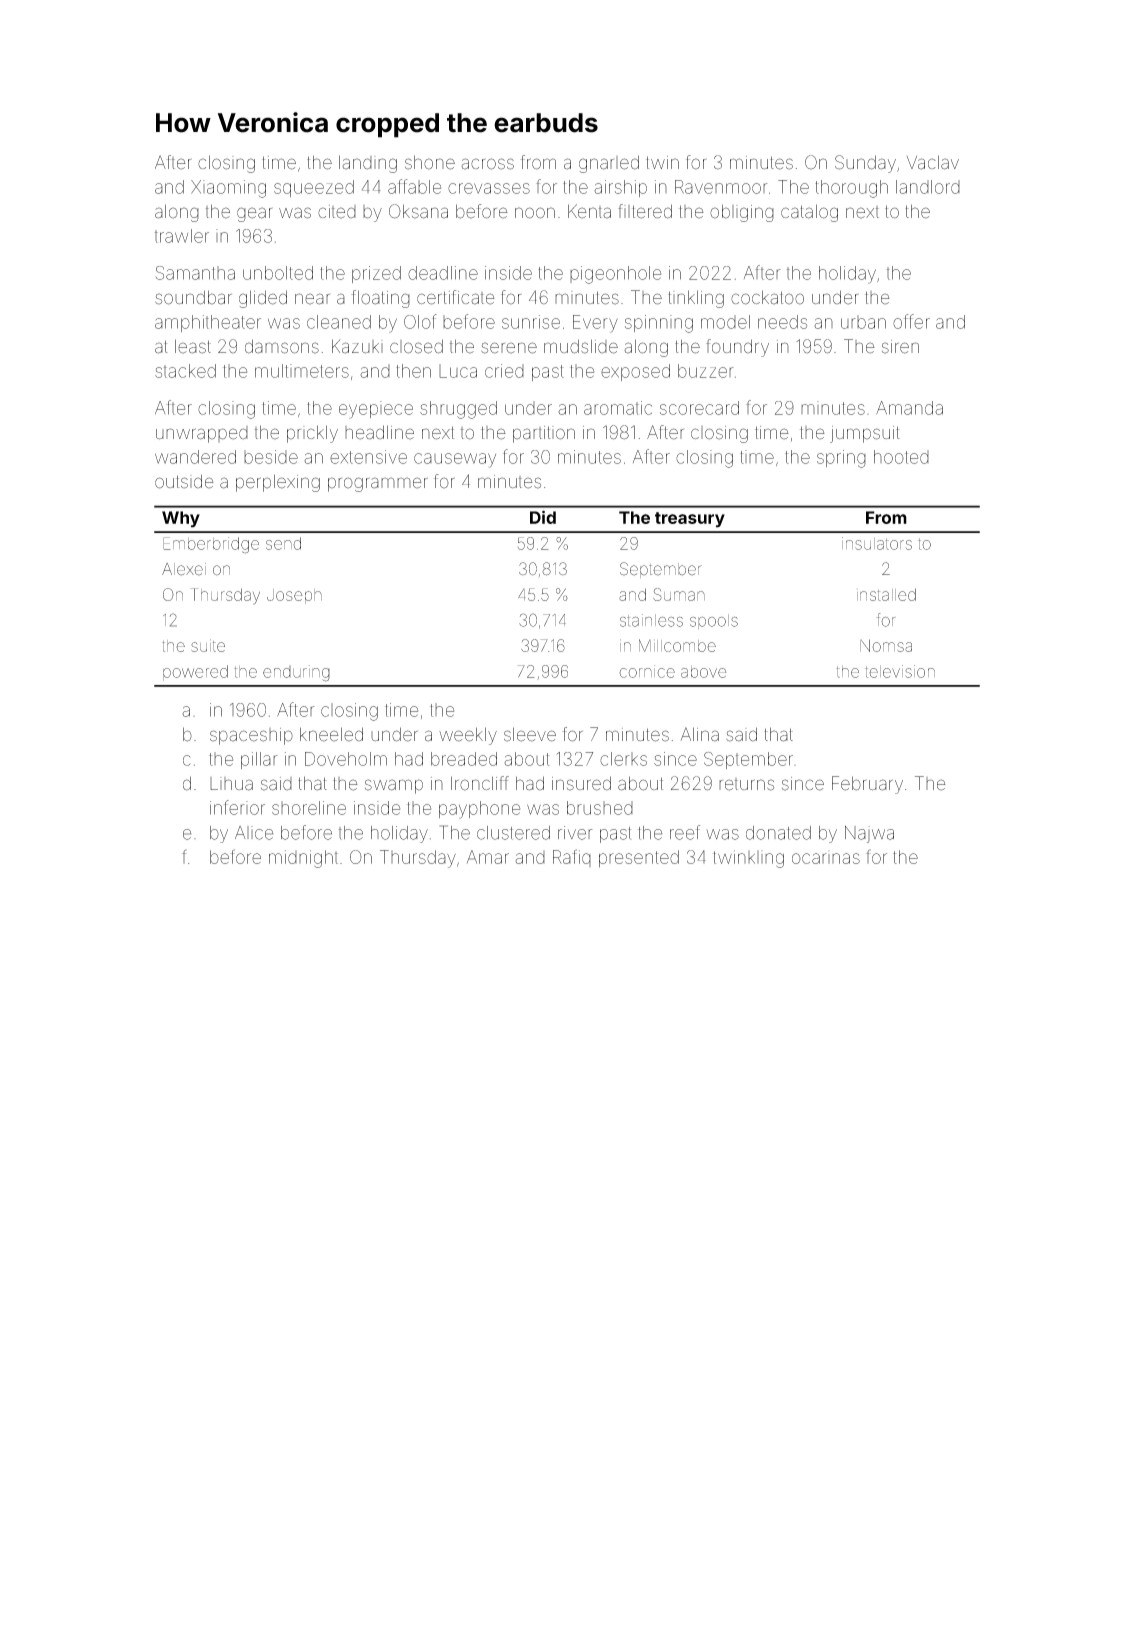 This screenshot has width=1134, height=1642. What do you see at coordinates (706, 371) in the screenshot?
I see `buzzer` at bounding box center [706, 371].
